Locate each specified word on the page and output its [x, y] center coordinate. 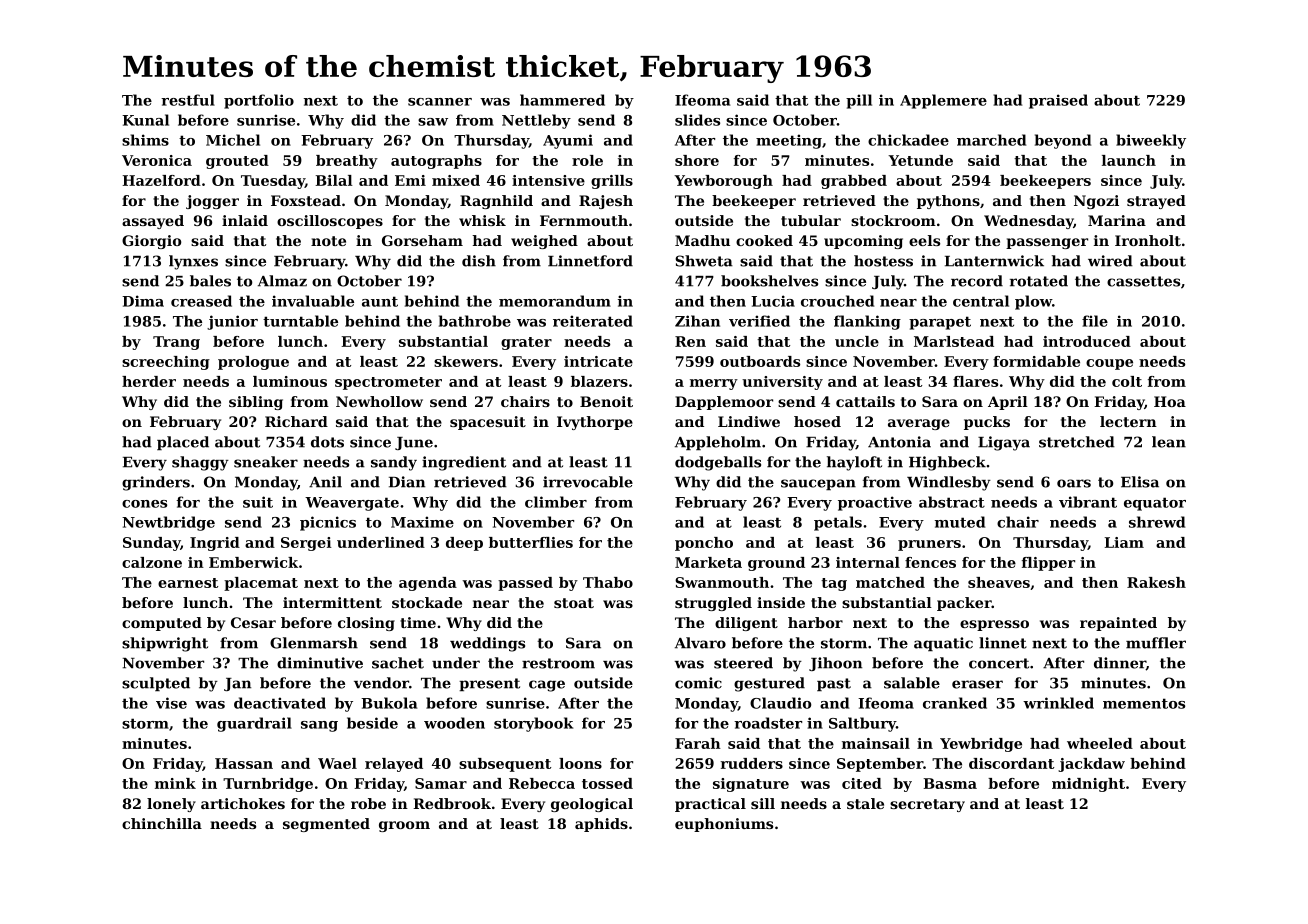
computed [162, 624]
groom [404, 826]
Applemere [943, 101]
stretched [1077, 442]
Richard [296, 421]
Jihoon [835, 664]
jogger [212, 202]
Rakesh [1156, 582]
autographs [436, 162]
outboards [760, 361]
